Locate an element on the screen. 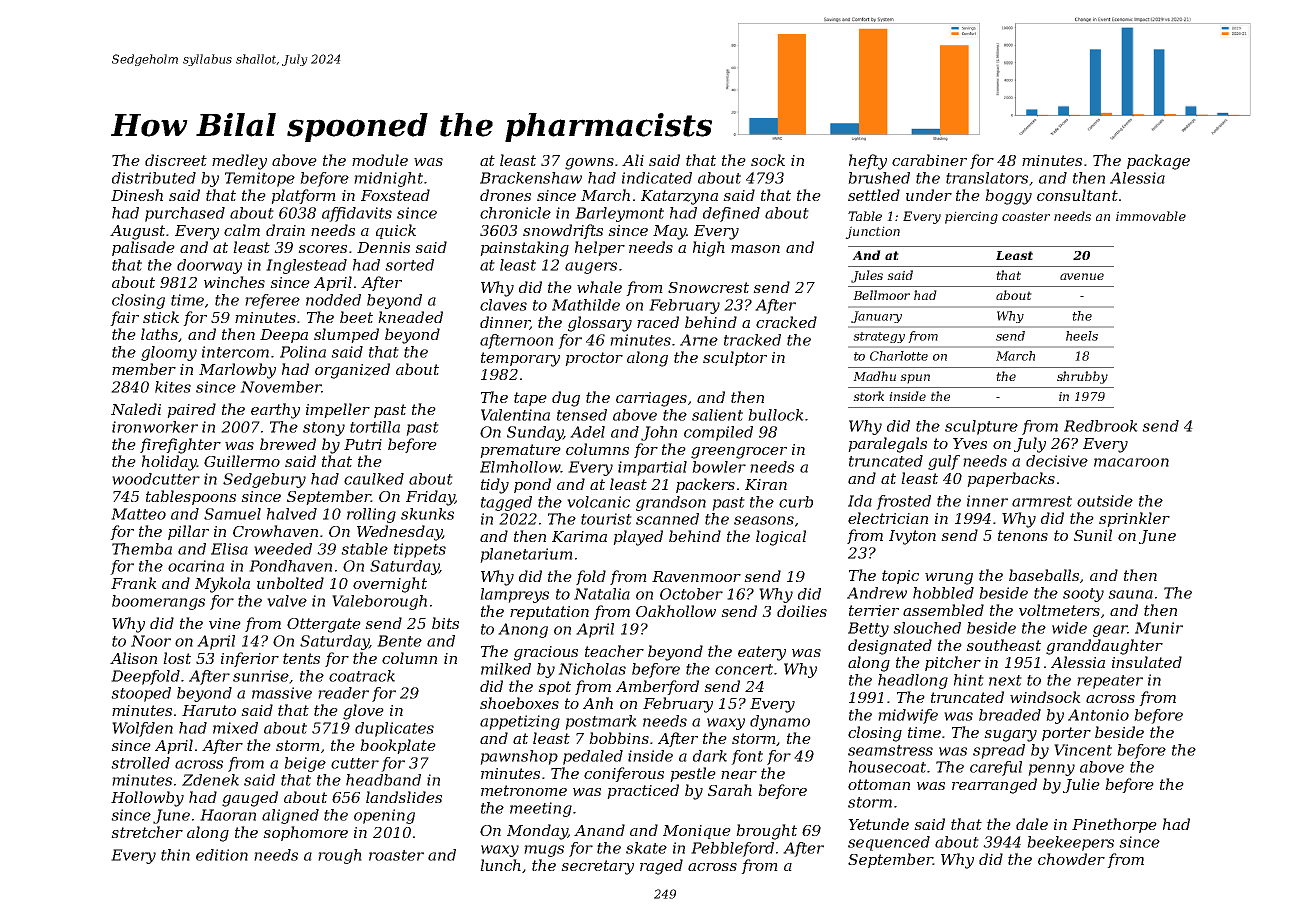 Image resolution: width=1308 pixels, height=924 pixels. raged is located at coordinates (661, 867).
